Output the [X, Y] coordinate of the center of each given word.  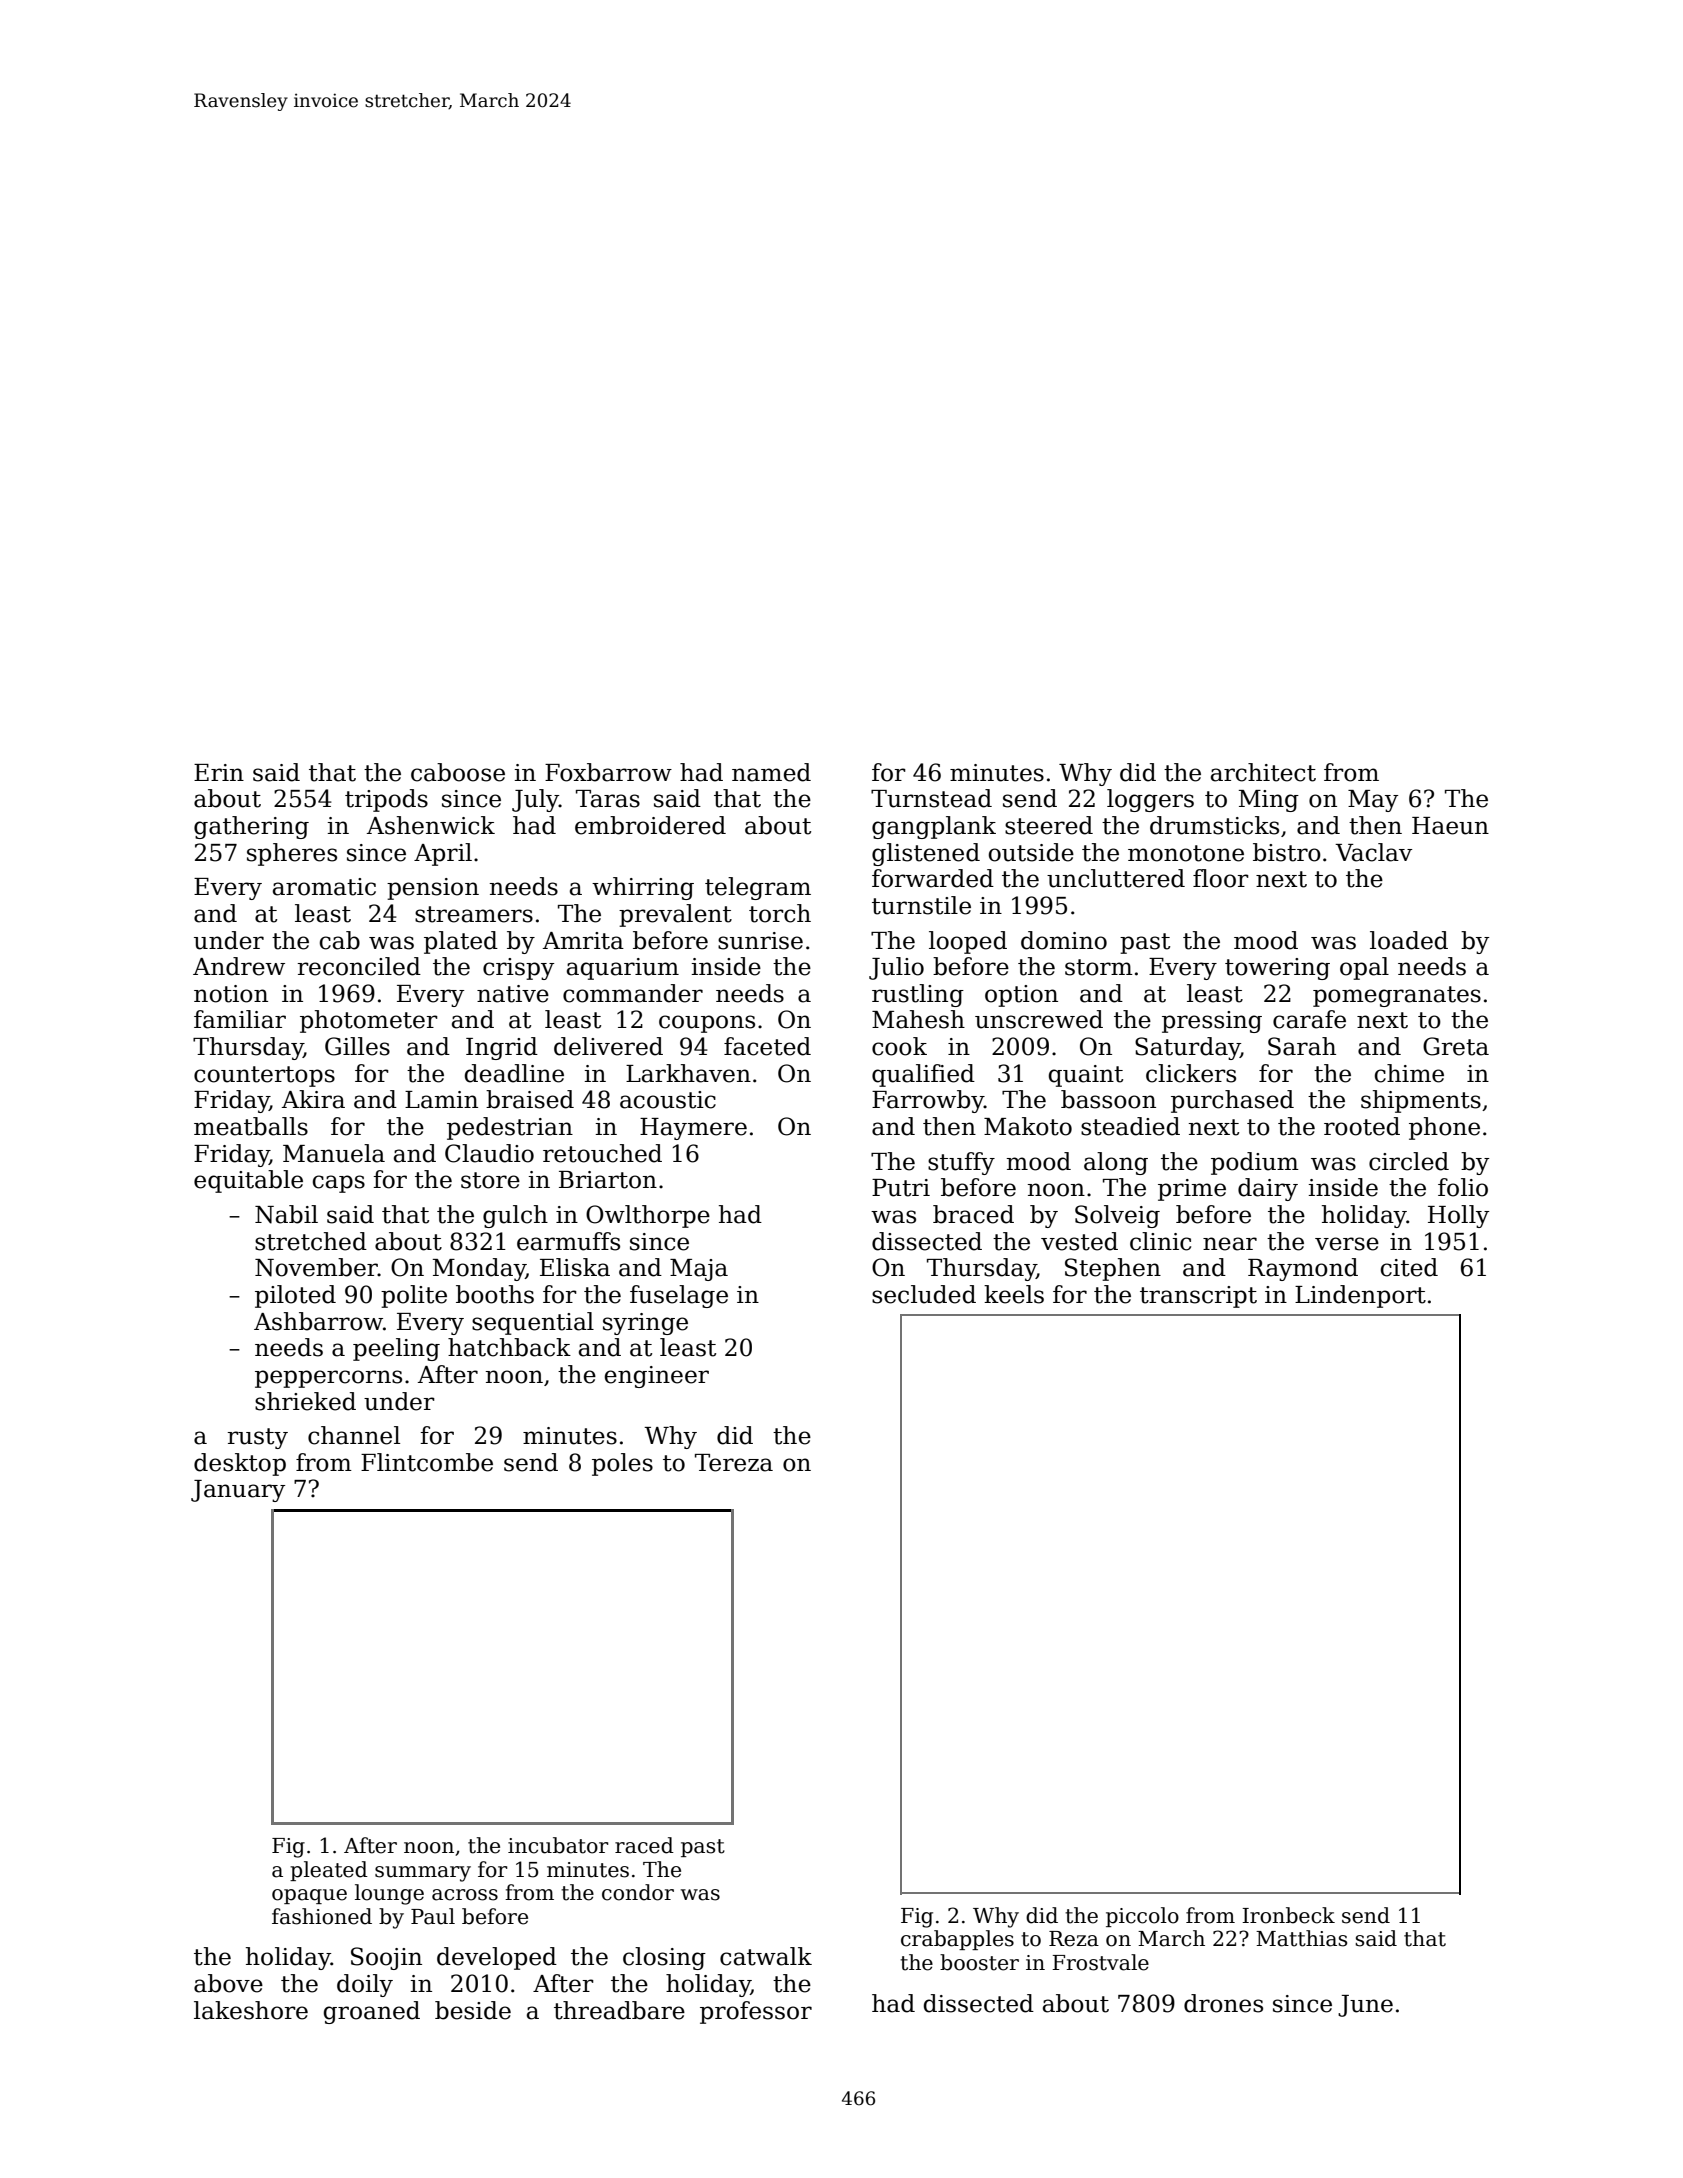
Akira [313, 1099]
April [443, 854]
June [1365, 2006]
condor [638, 1892]
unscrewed [1039, 1019]
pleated [329, 1871]
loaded [1409, 940]
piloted [295, 1296]
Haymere [693, 1129]
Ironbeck [1288, 1915]
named [771, 772]
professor [756, 2012]
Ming [1269, 801]
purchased [1232, 1101]
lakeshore [251, 2010]
